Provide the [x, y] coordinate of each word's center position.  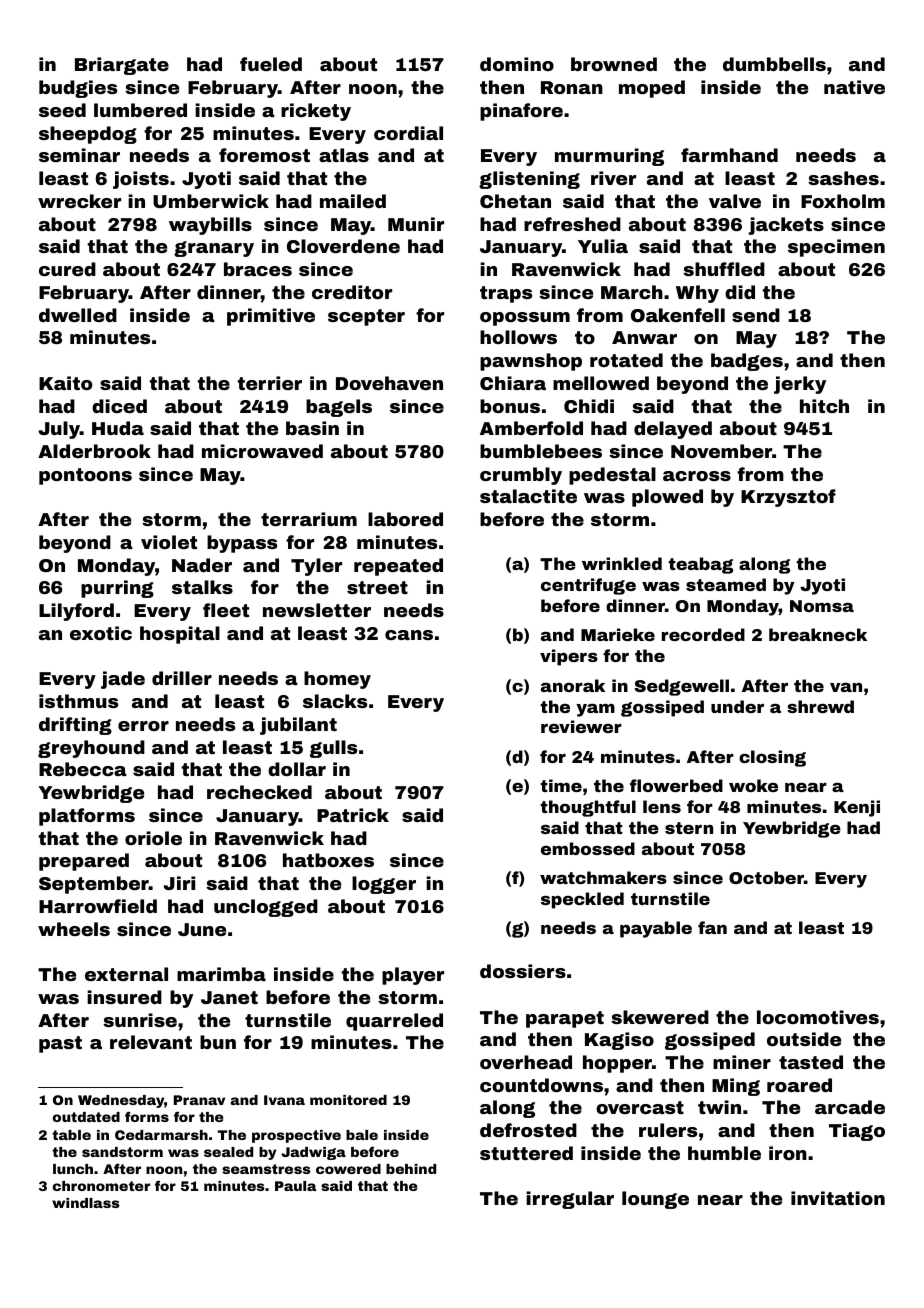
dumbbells [774, 64]
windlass [86, 1203]
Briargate [122, 66]
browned [614, 64]
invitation [838, 1198]
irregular [570, 1200]
